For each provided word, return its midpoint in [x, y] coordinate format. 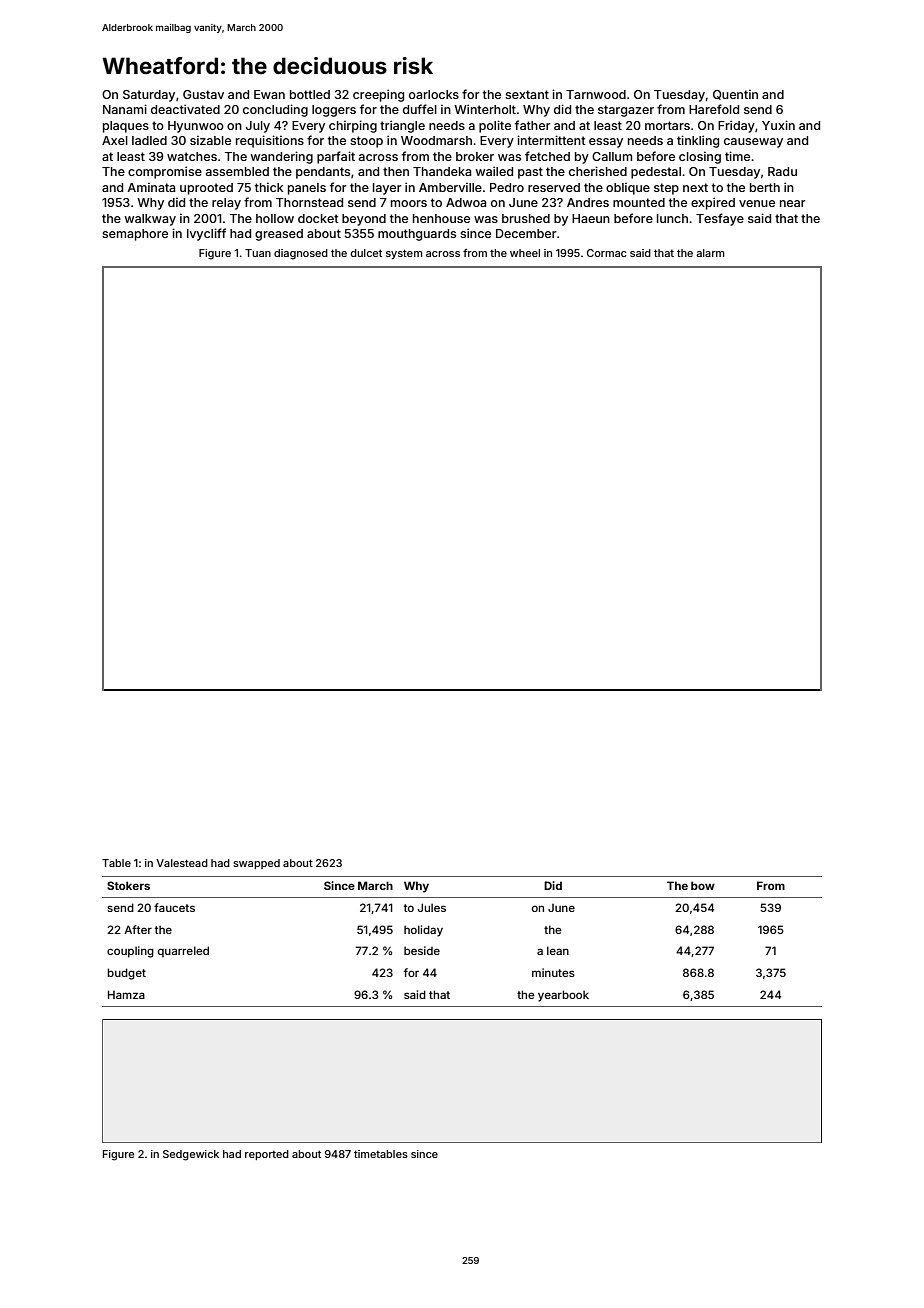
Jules [432, 907]
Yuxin [778, 125]
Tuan [258, 253]
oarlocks [434, 94]
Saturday [149, 96]
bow [703, 885]
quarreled [183, 951]
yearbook [563, 996]
